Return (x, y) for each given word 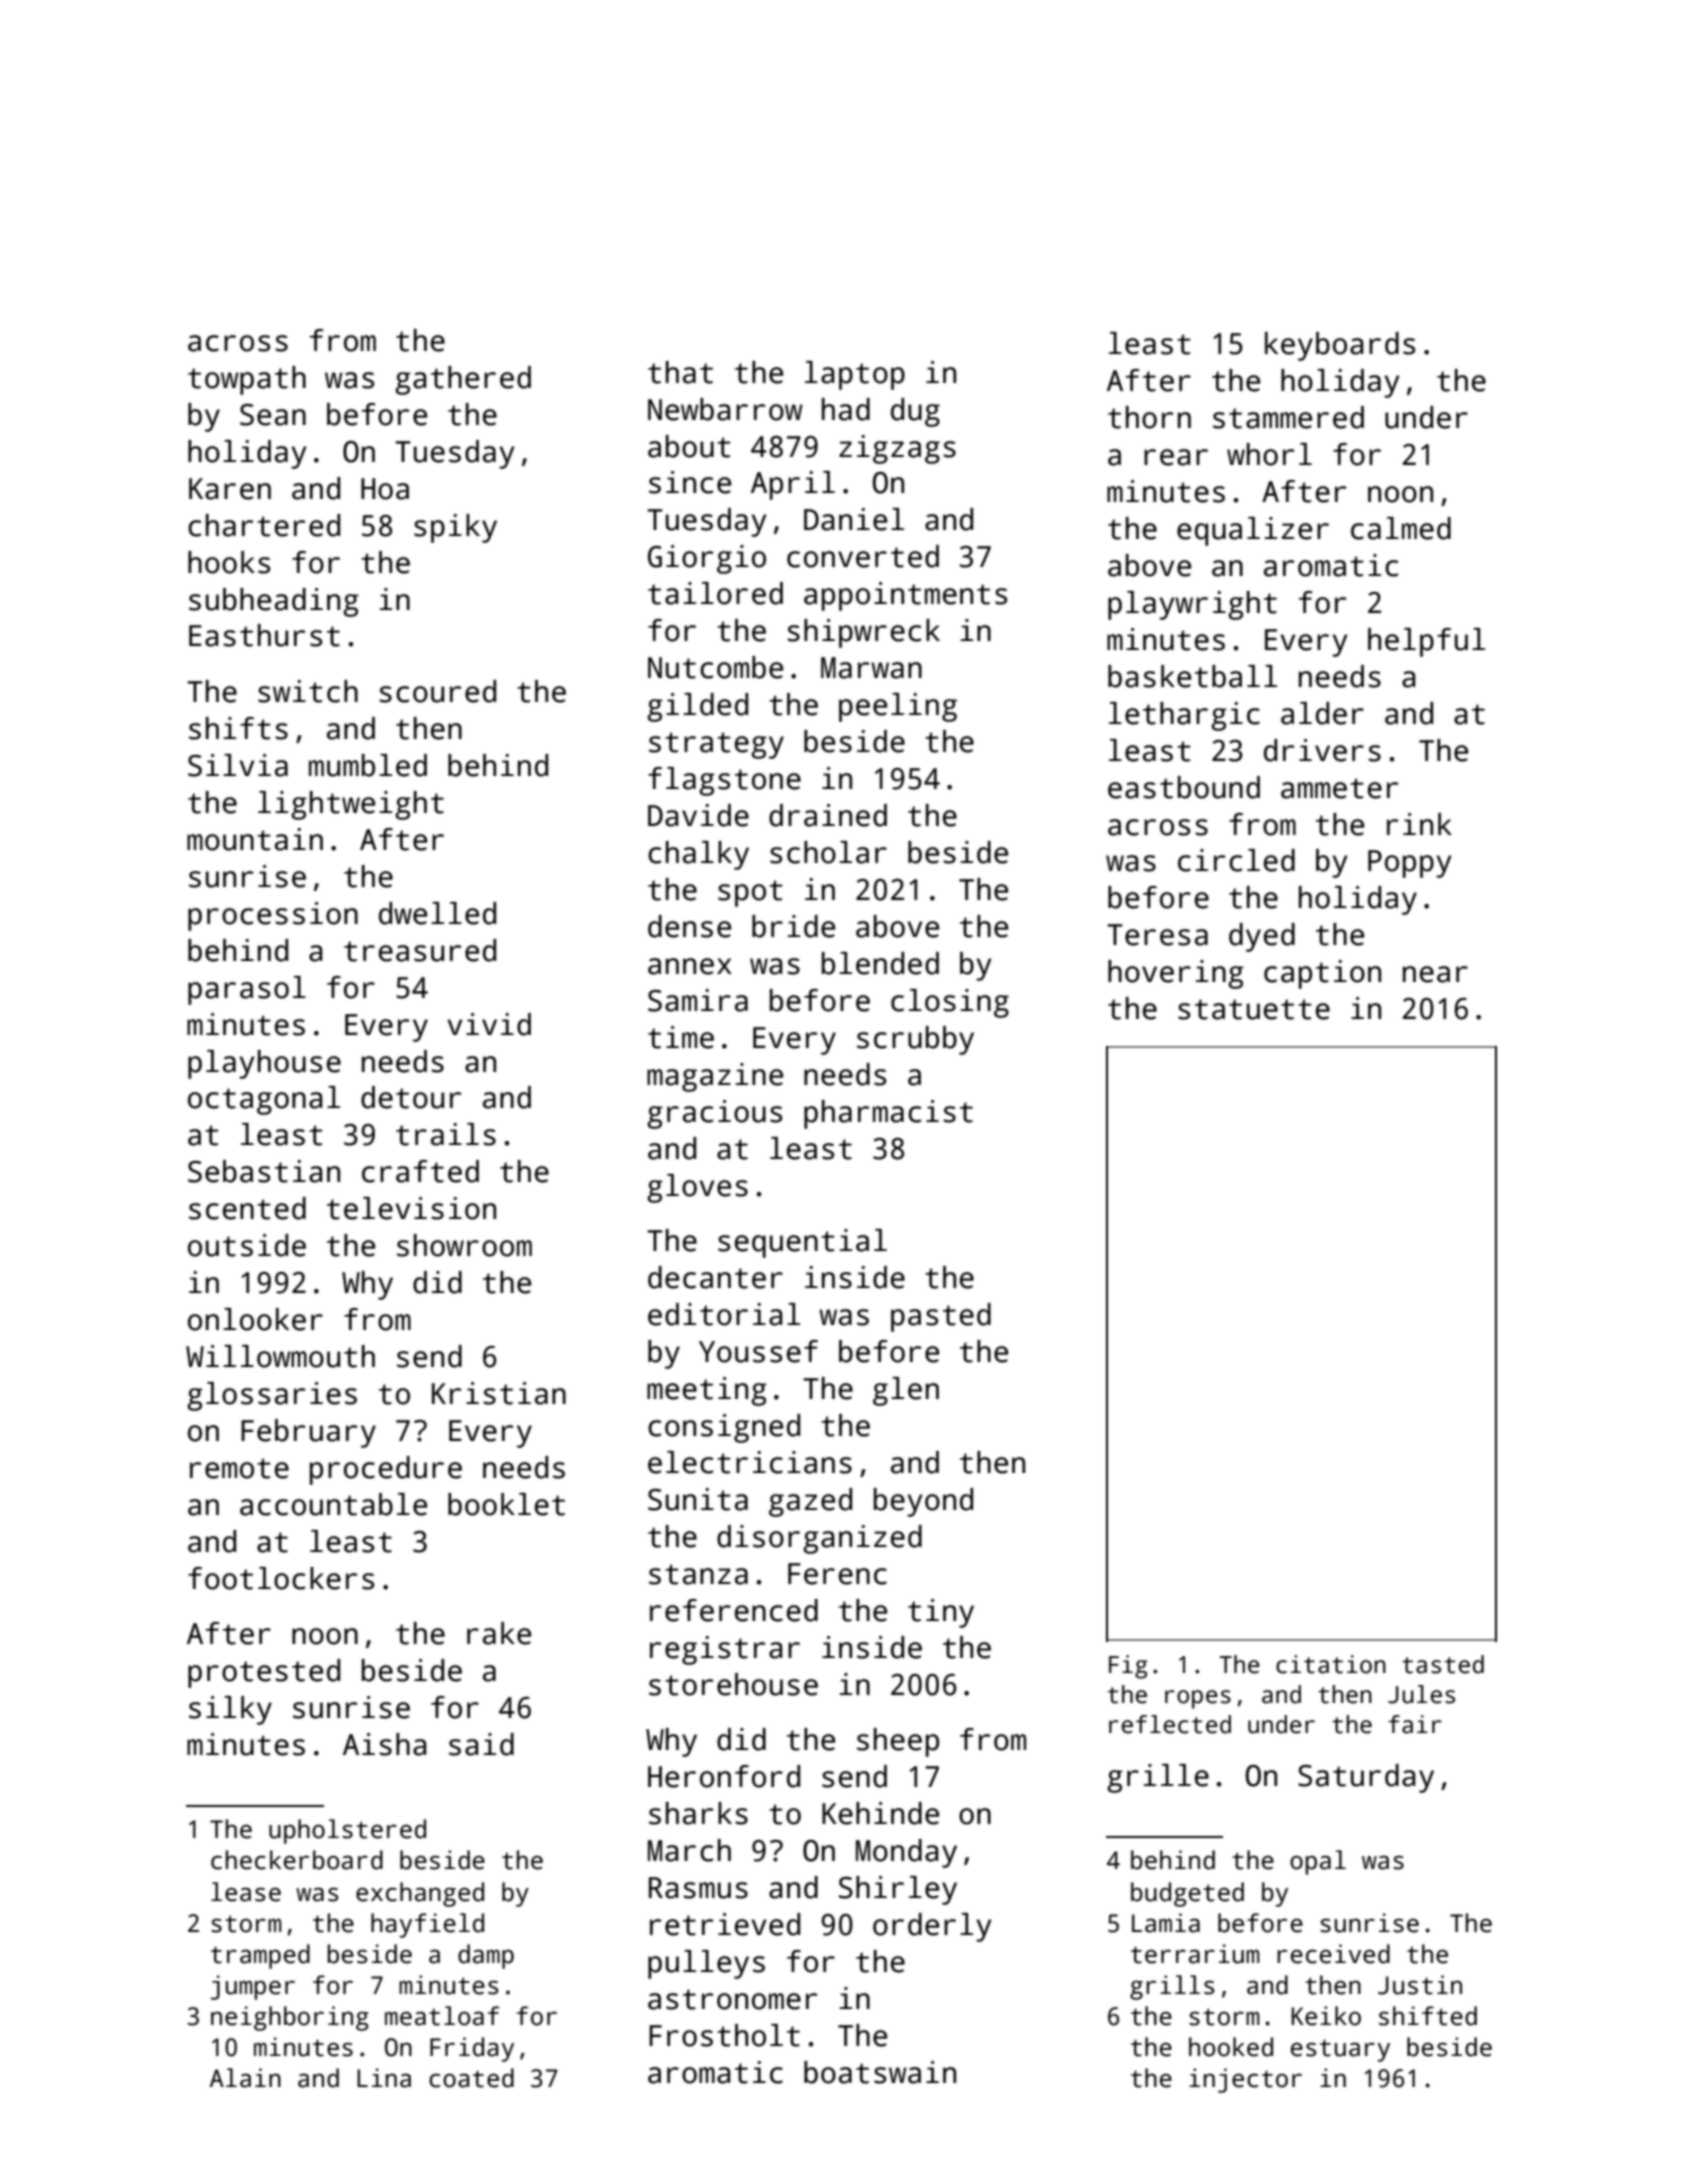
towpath (247, 380)
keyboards (1340, 346)
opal (1318, 1862)
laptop (855, 375)
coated (471, 2078)
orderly (932, 1927)
